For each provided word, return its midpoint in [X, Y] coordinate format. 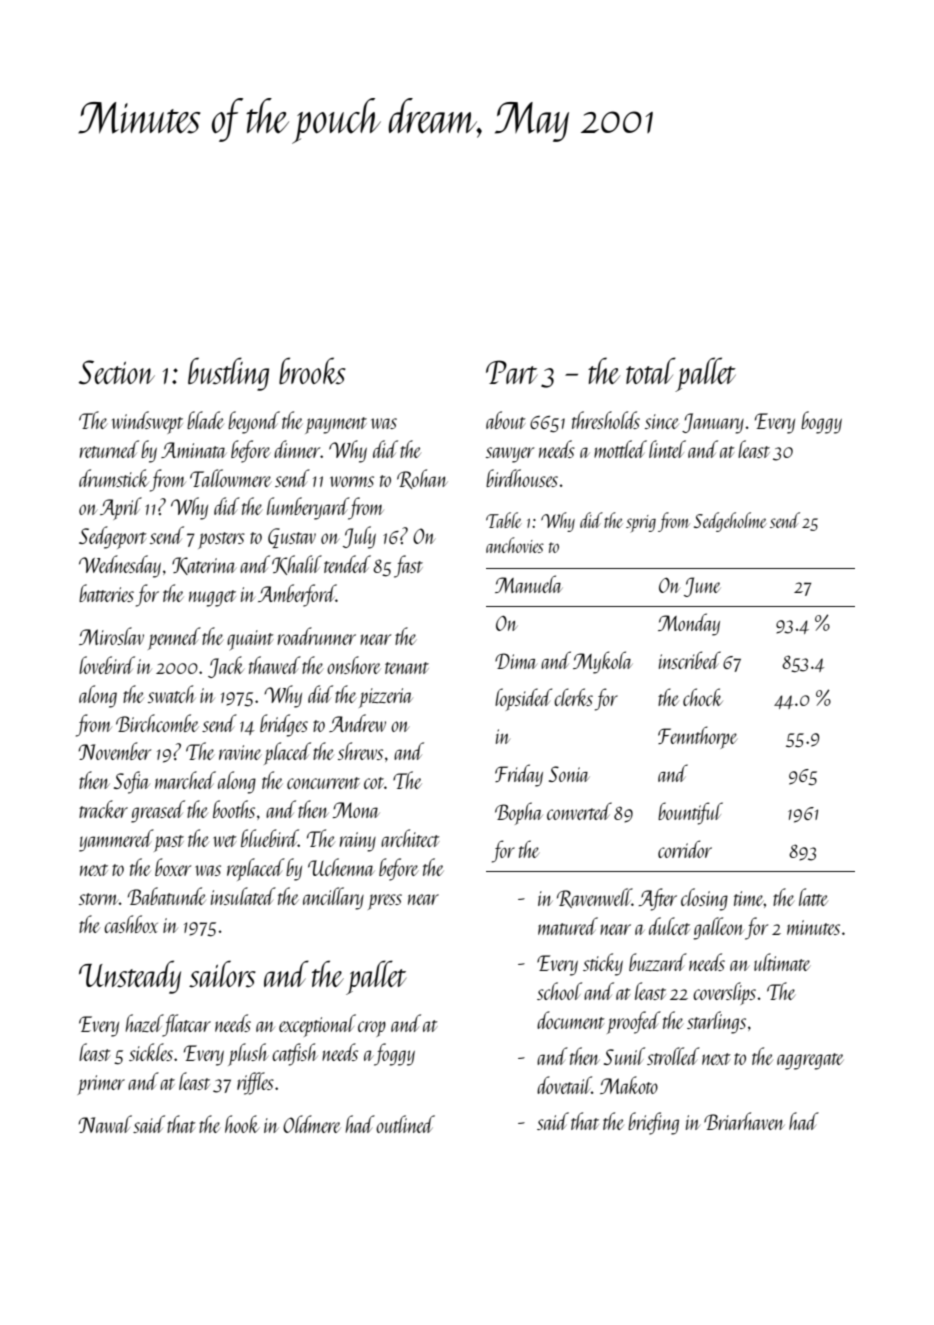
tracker [103, 809]
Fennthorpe [697, 737]
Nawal [105, 1124]
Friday [519, 775]
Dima [516, 661]
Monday [689, 624]
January [713, 423]
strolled [673, 1056]
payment [336, 425]
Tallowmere [230, 478]
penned [174, 638]
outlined [405, 1124]
